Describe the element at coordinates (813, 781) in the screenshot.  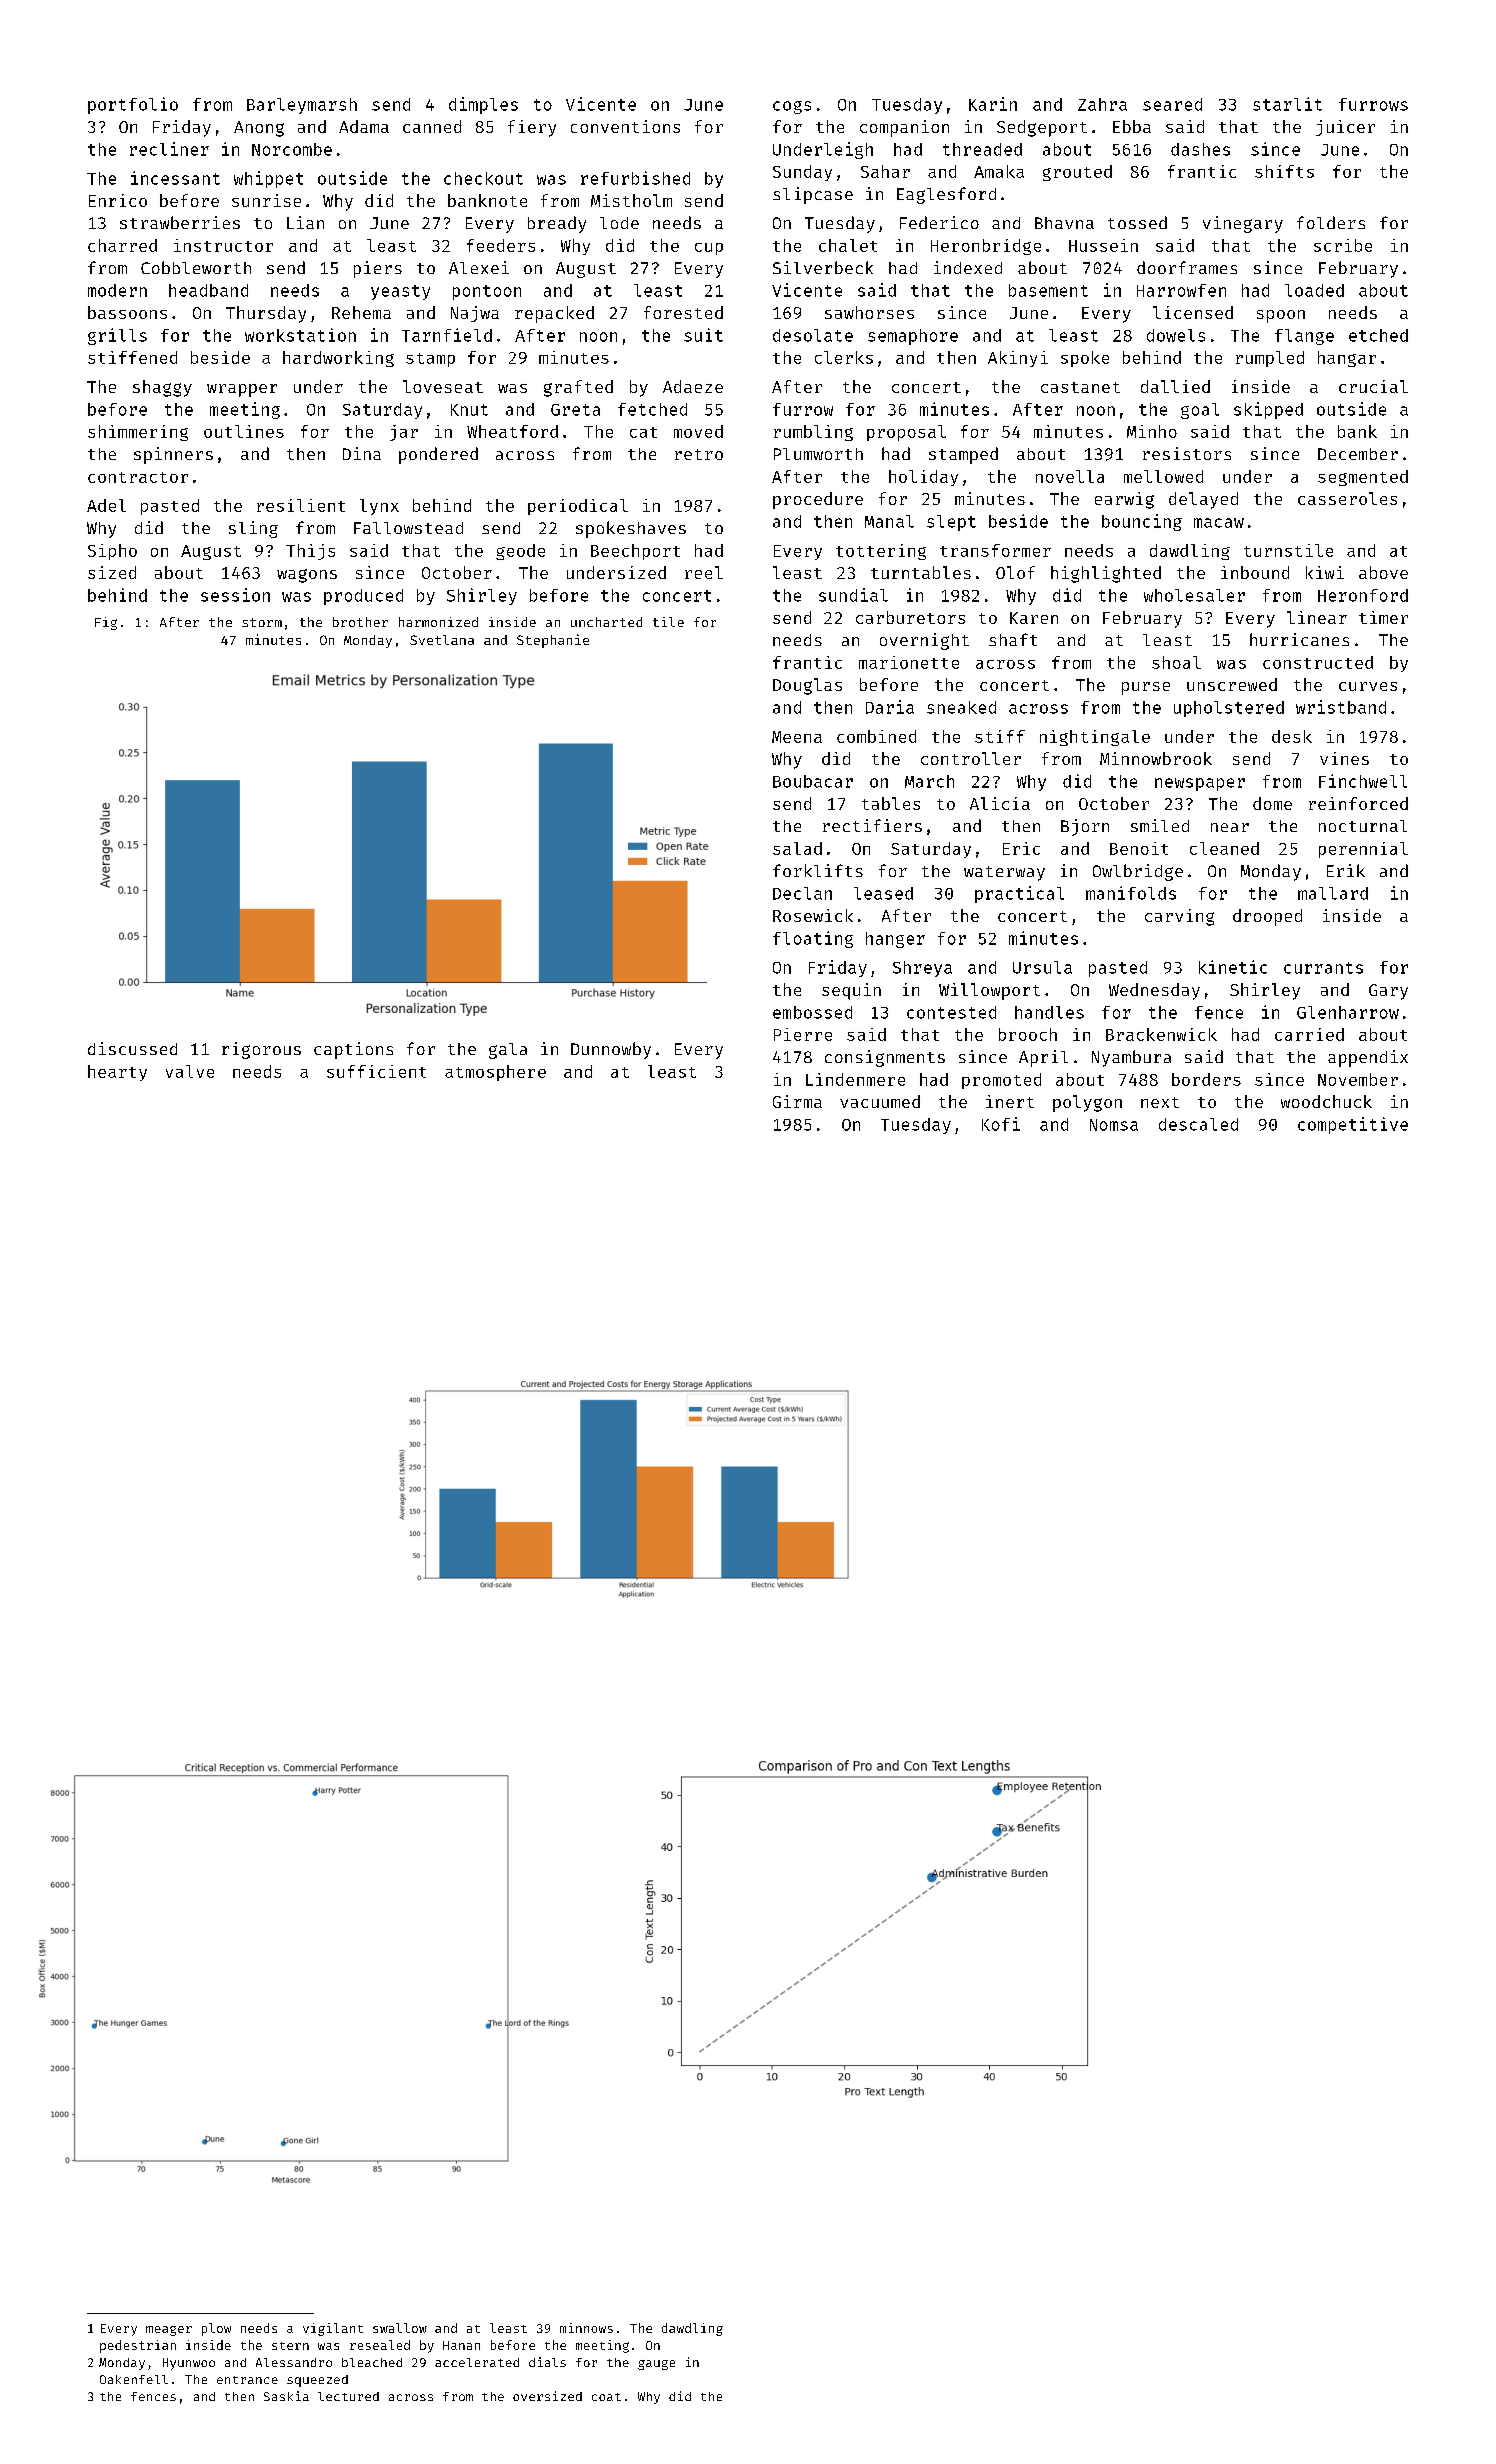
I see `Boubacar` at that location.
